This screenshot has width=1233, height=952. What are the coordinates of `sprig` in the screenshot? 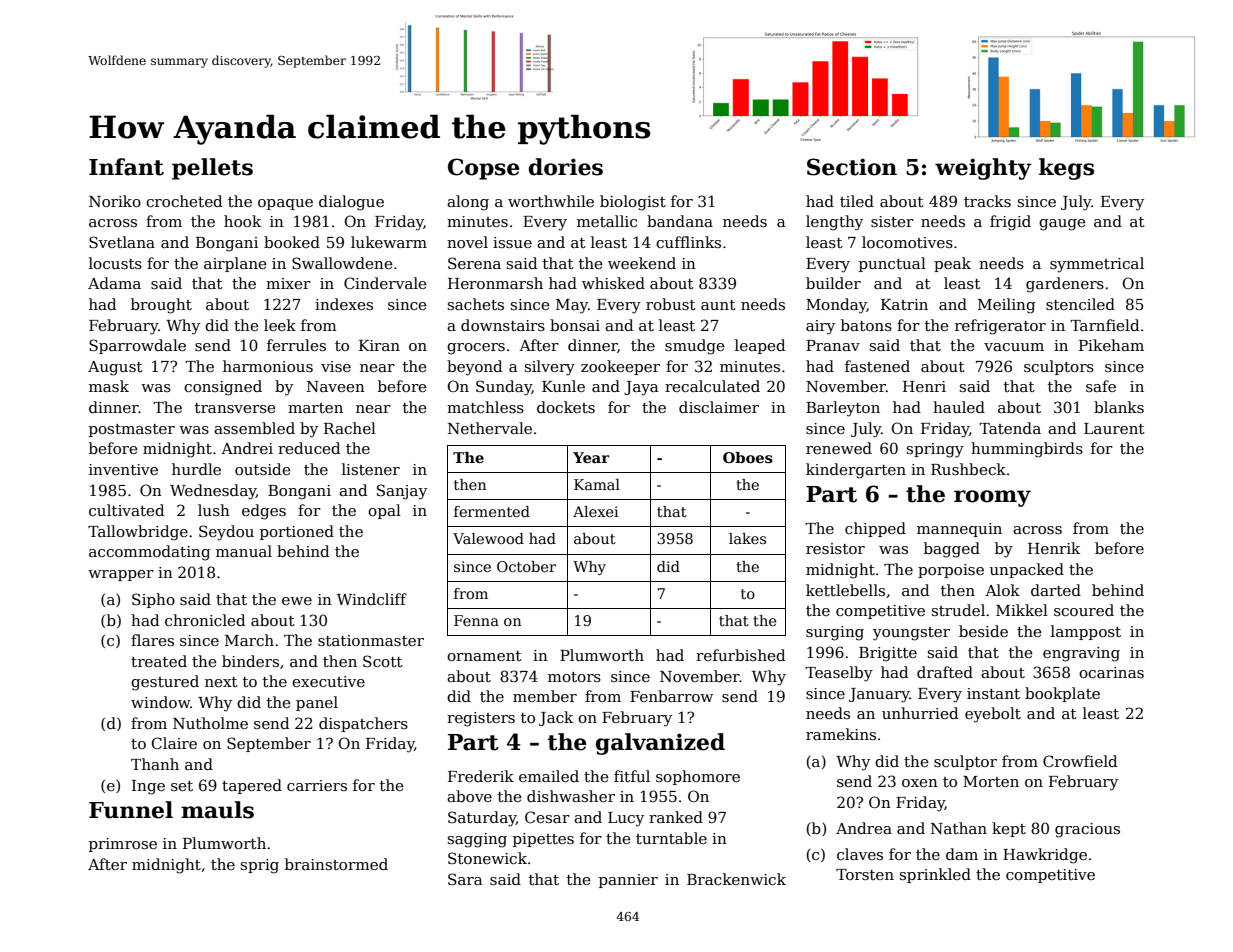 It's located at (260, 866).
